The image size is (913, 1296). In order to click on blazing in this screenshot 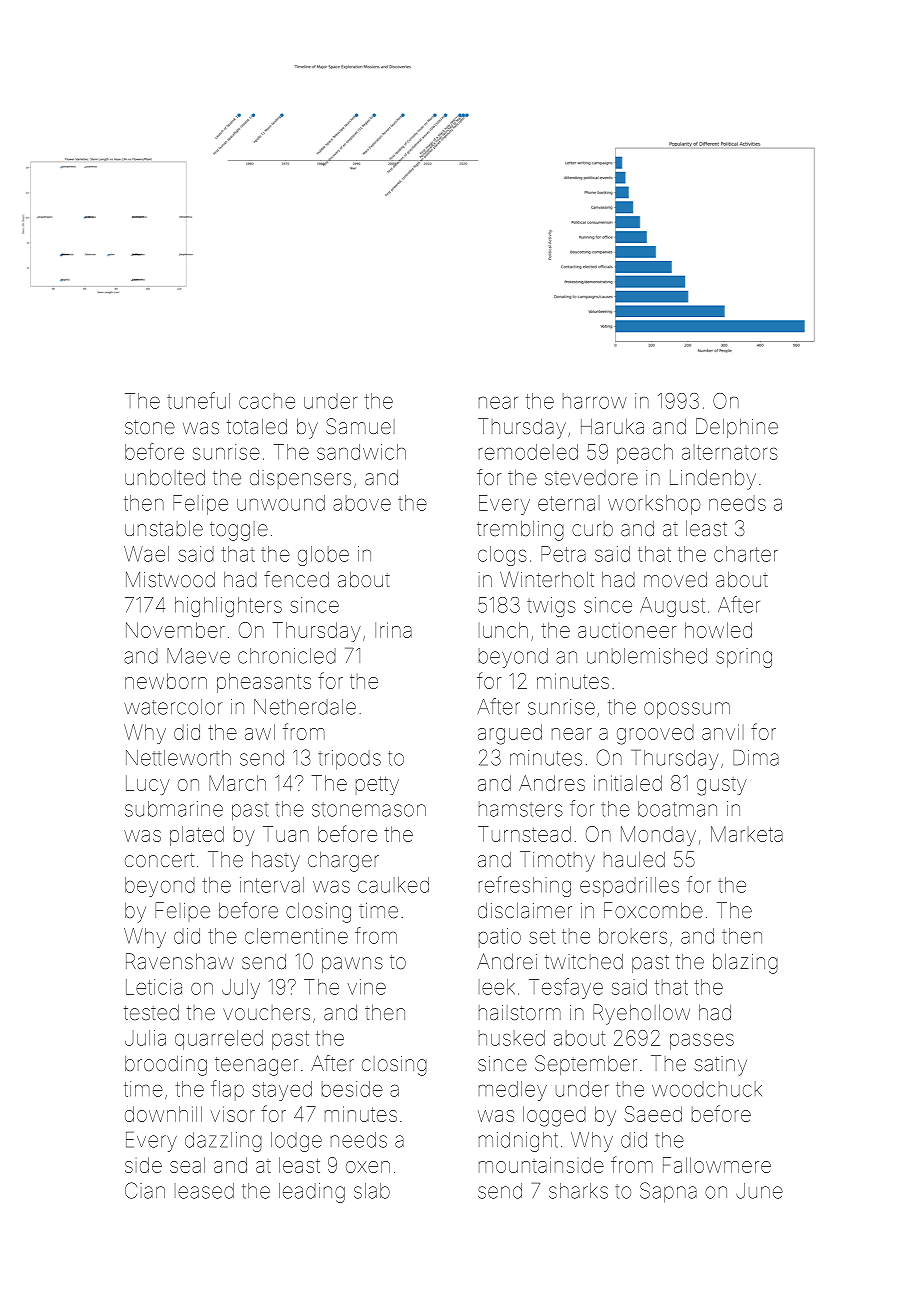, I will do `click(745, 964)`.
